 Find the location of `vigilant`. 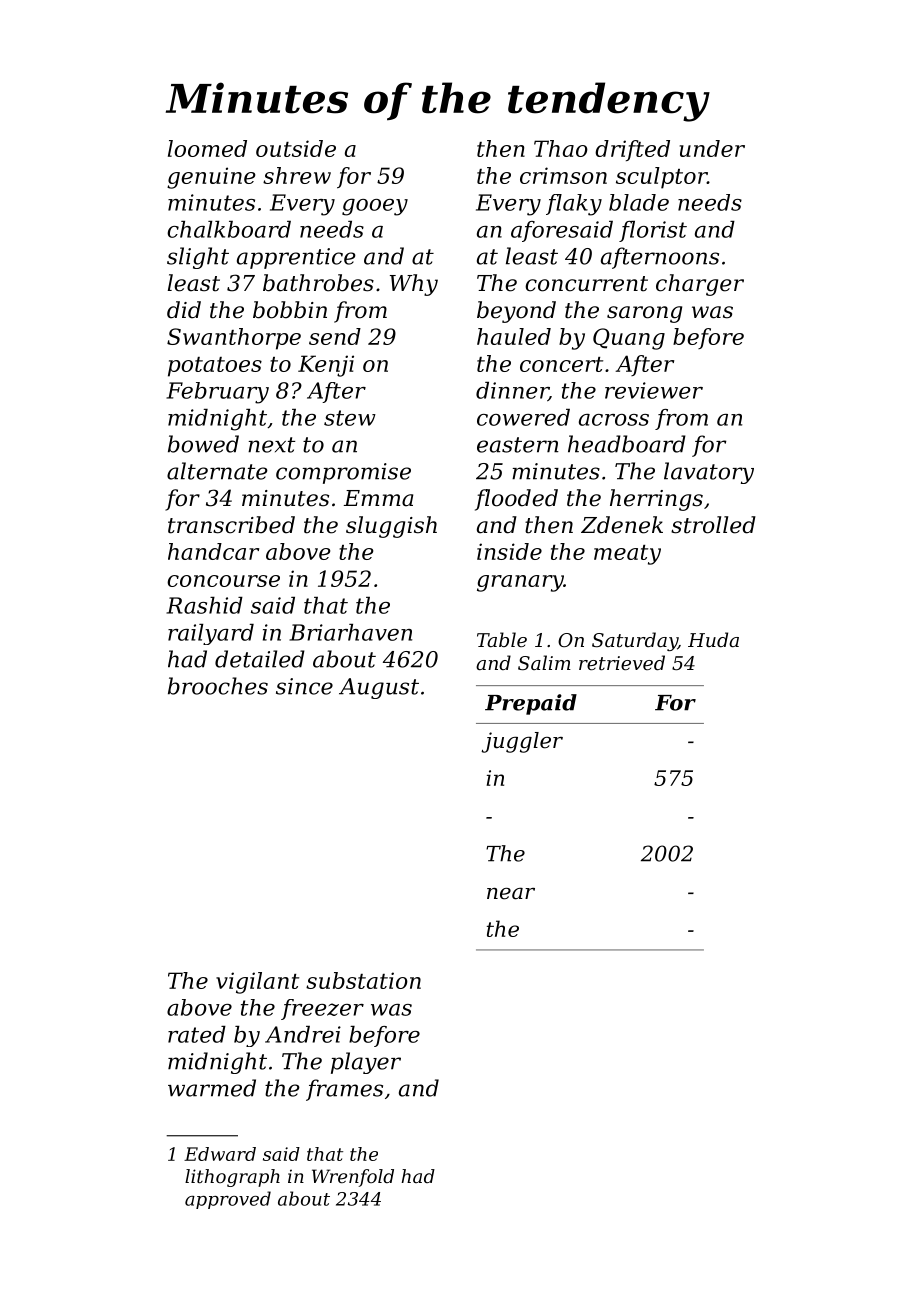

vigilant is located at coordinates (257, 983).
